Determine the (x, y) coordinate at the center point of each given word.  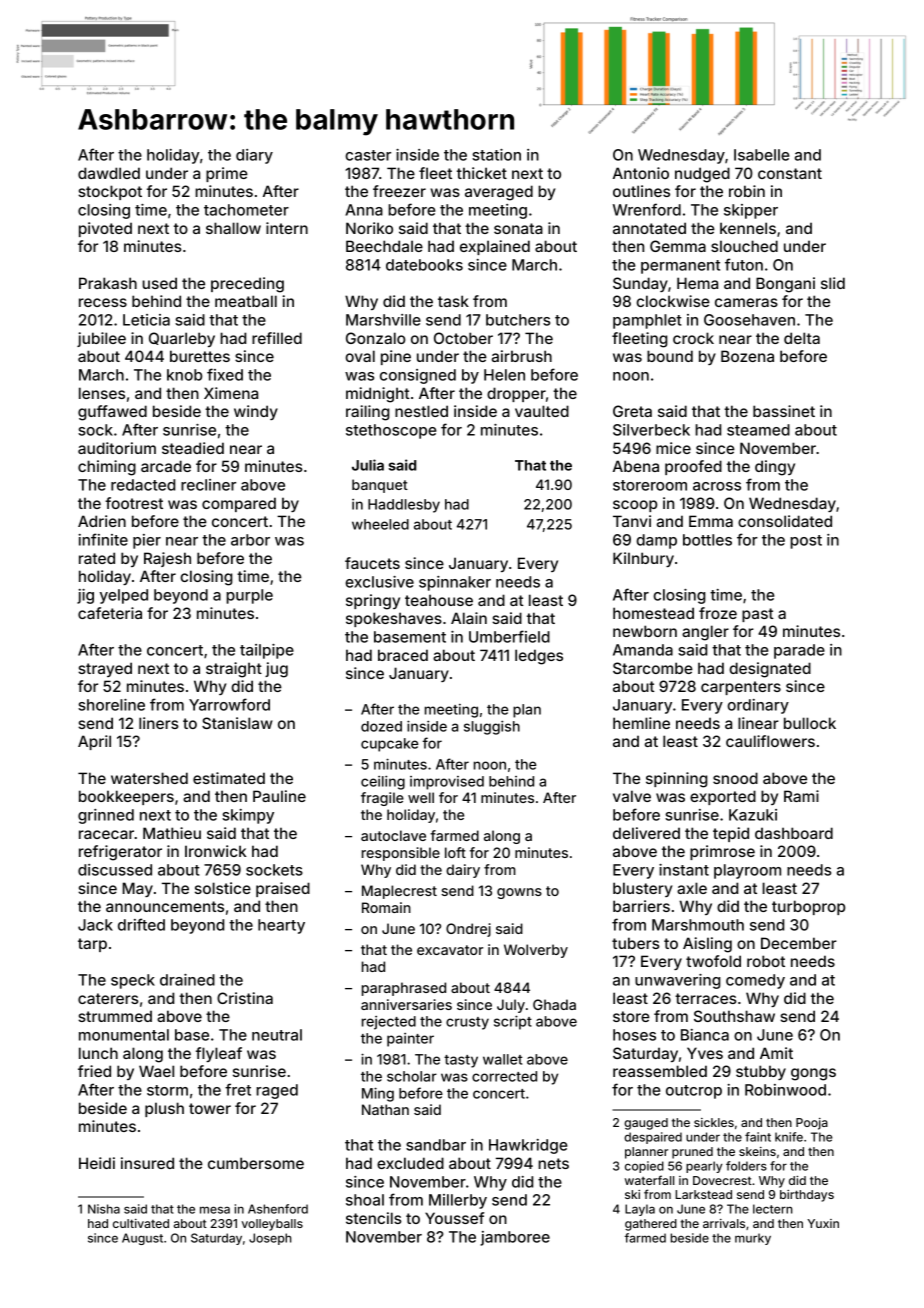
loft (455, 852)
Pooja (812, 1124)
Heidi (97, 1163)
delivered (646, 833)
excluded (410, 1163)
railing (368, 413)
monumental (124, 1035)
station (496, 155)
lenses (102, 393)
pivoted (105, 229)
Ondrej (468, 930)
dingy (775, 468)
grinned (106, 816)
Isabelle (762, 155)
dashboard (794, 833)
